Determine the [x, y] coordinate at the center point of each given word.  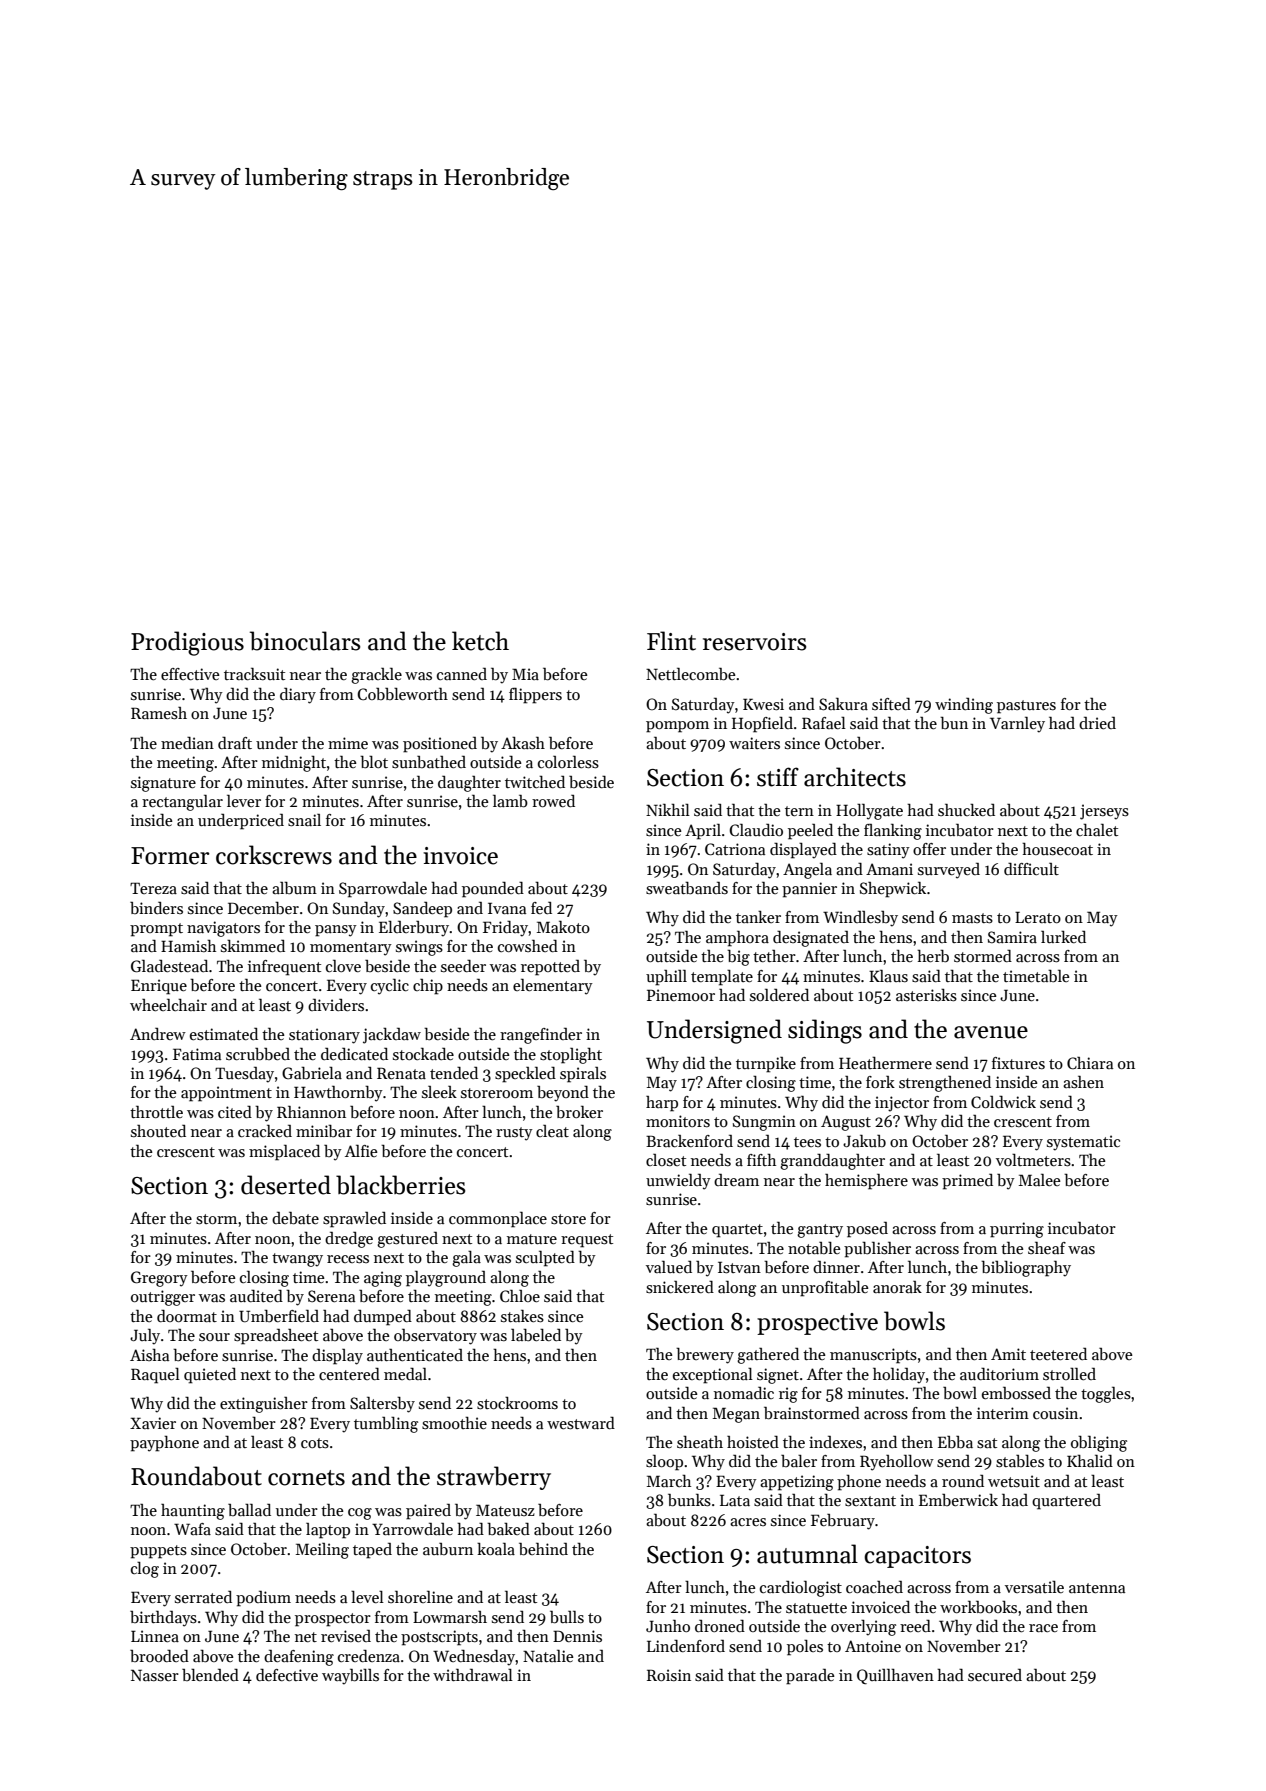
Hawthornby [338, 1094]
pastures [1026, 707]
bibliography [1026, 1268]
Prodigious [187, 643]
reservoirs [754, 642]
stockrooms [517, 1403]
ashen [1083, 1082]
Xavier [153, 1423]
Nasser [155, 1675]
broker [579, 1111]
